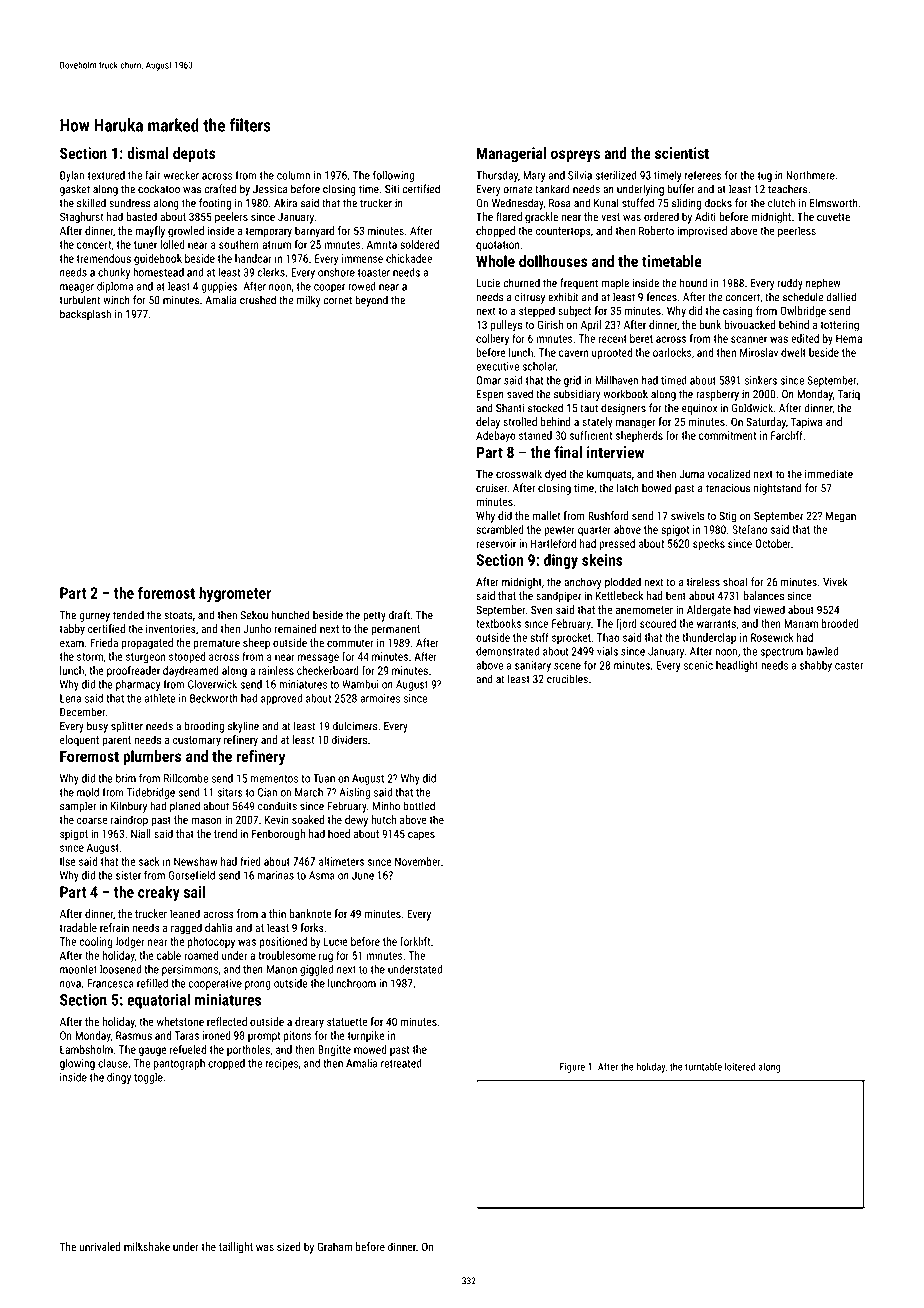 This screenshot has height=1308, width=924. What do you see at coordinates (415, 941) in the screenshot?
I see `forklift` at bounding box center [415, 941].
